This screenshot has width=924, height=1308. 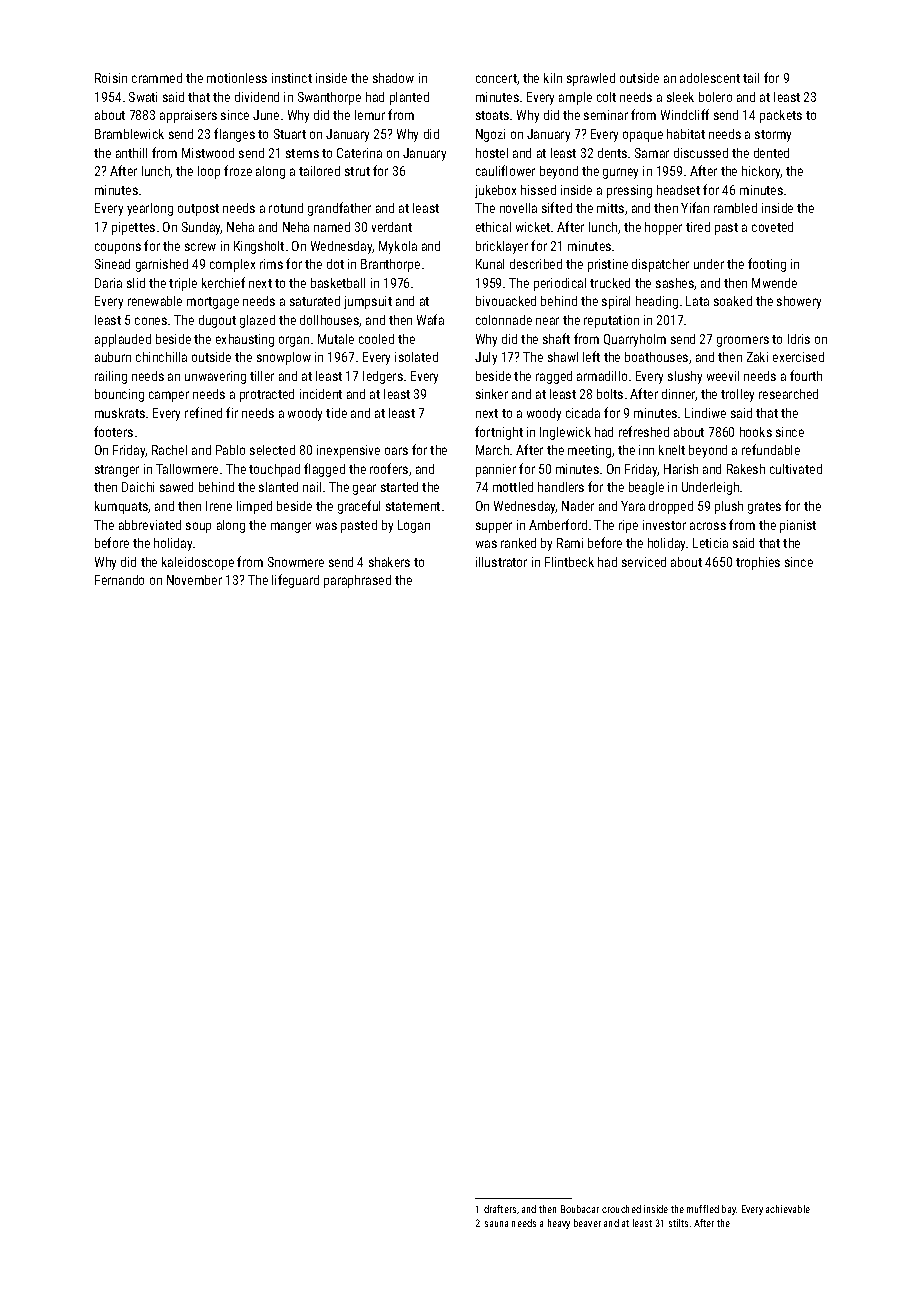 I want to click on stoats, so click(x=492, y=115).
